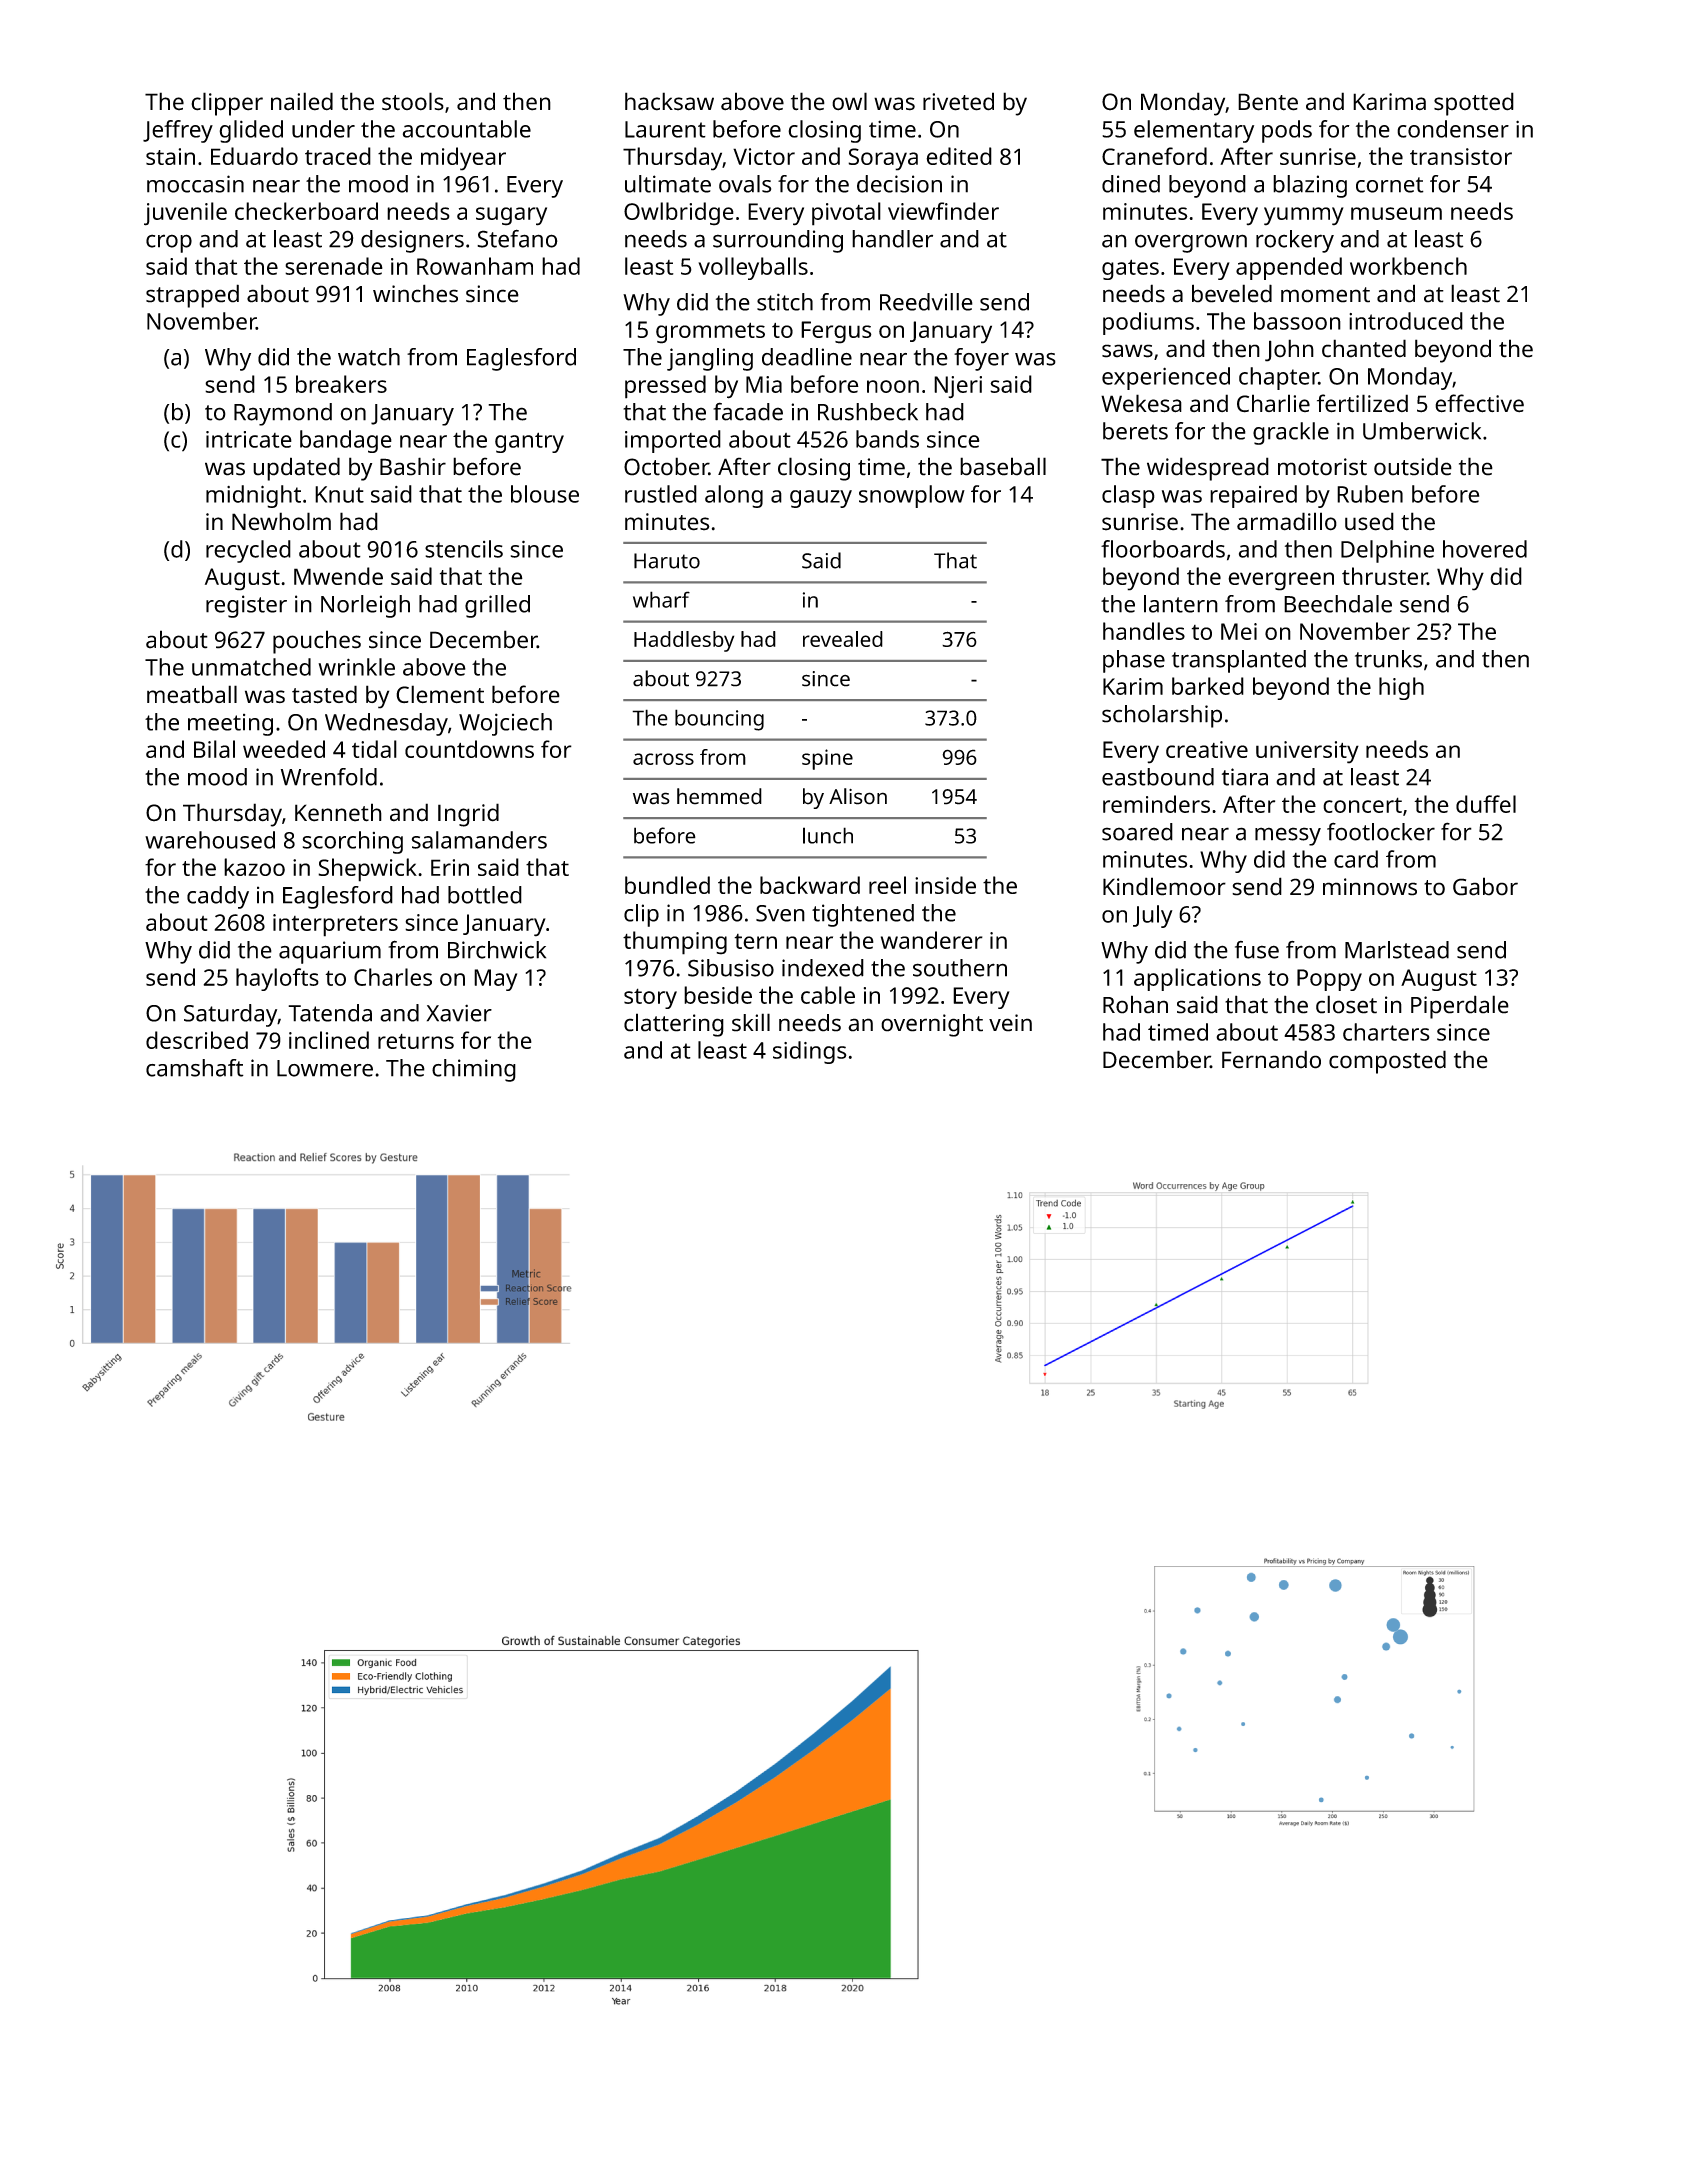  What do you see at coordinates (843, 639) in the document?
I see `revealed` at bounding box center [843, 639].
